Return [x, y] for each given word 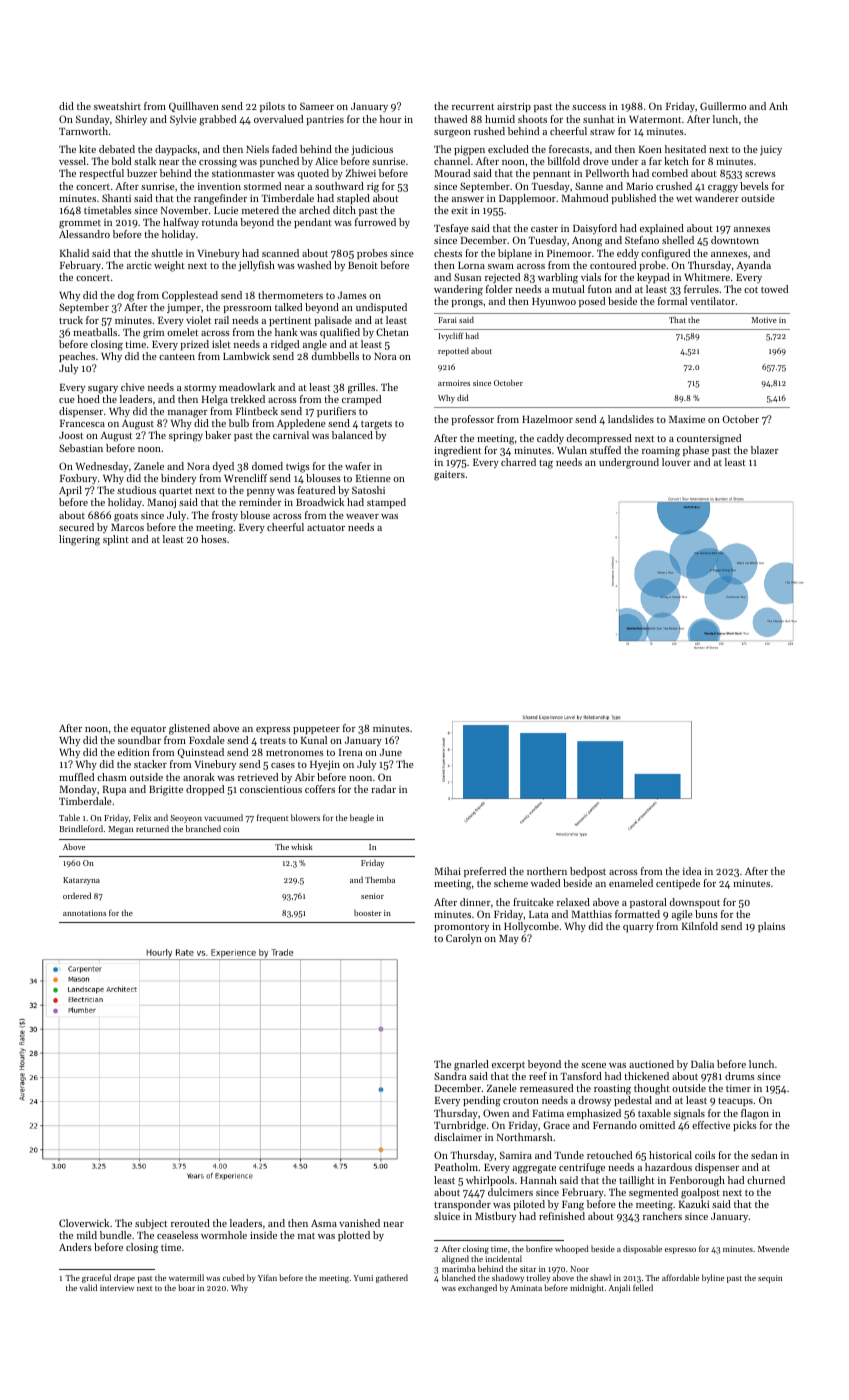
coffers [320, 789]
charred [518, 462]
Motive [764, 320]
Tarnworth [83, 131]
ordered [77, 895]
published [633, 199]
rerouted [190, 1223]
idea [692, 871]
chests [448, 253]
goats [126, 517]
